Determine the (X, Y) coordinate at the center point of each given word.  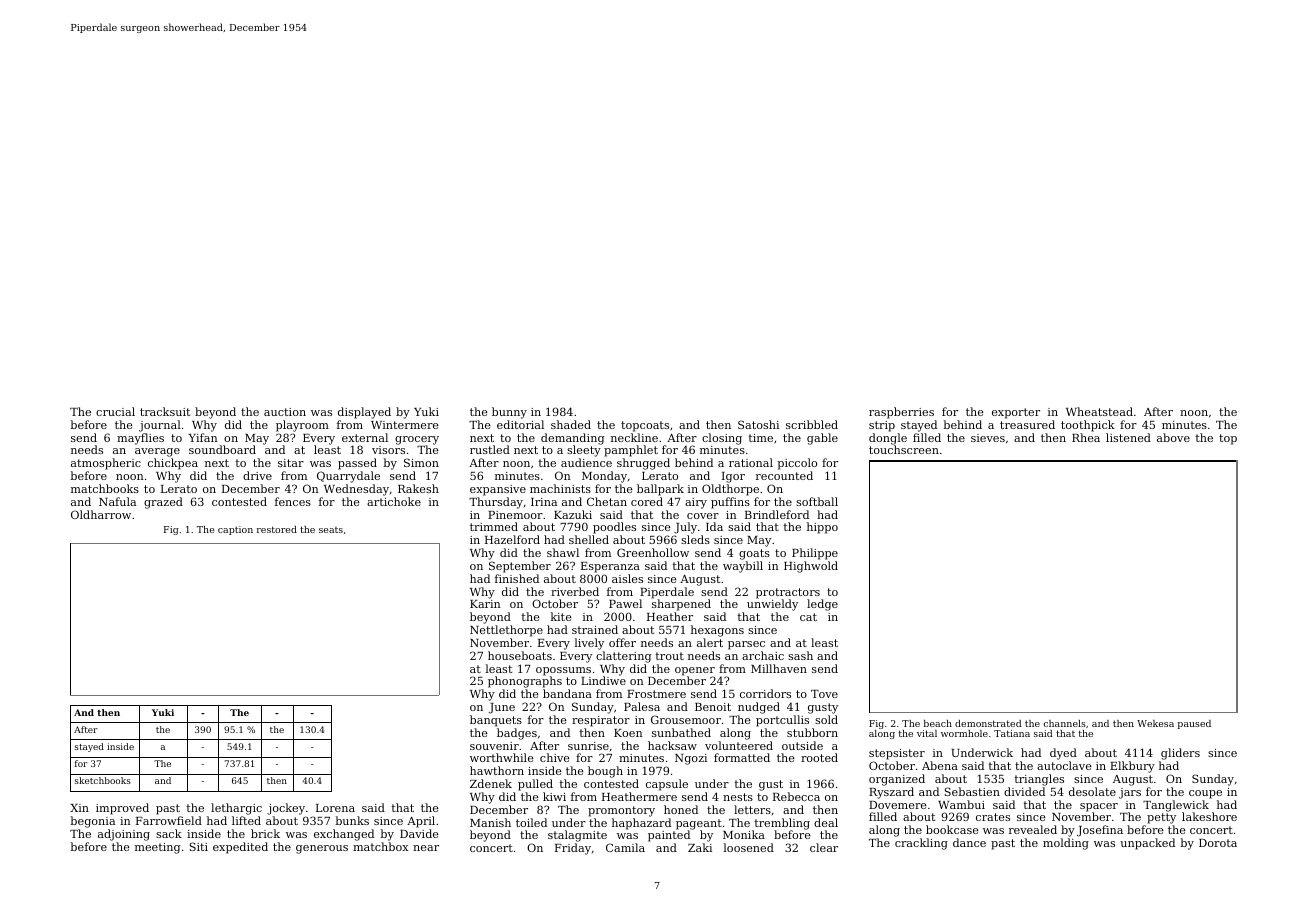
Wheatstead (1099, 411)
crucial (115, 411)
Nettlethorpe (506, 631)
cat (808, 617)
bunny (509, 413)
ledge (822, 605)
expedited (240, 848)
